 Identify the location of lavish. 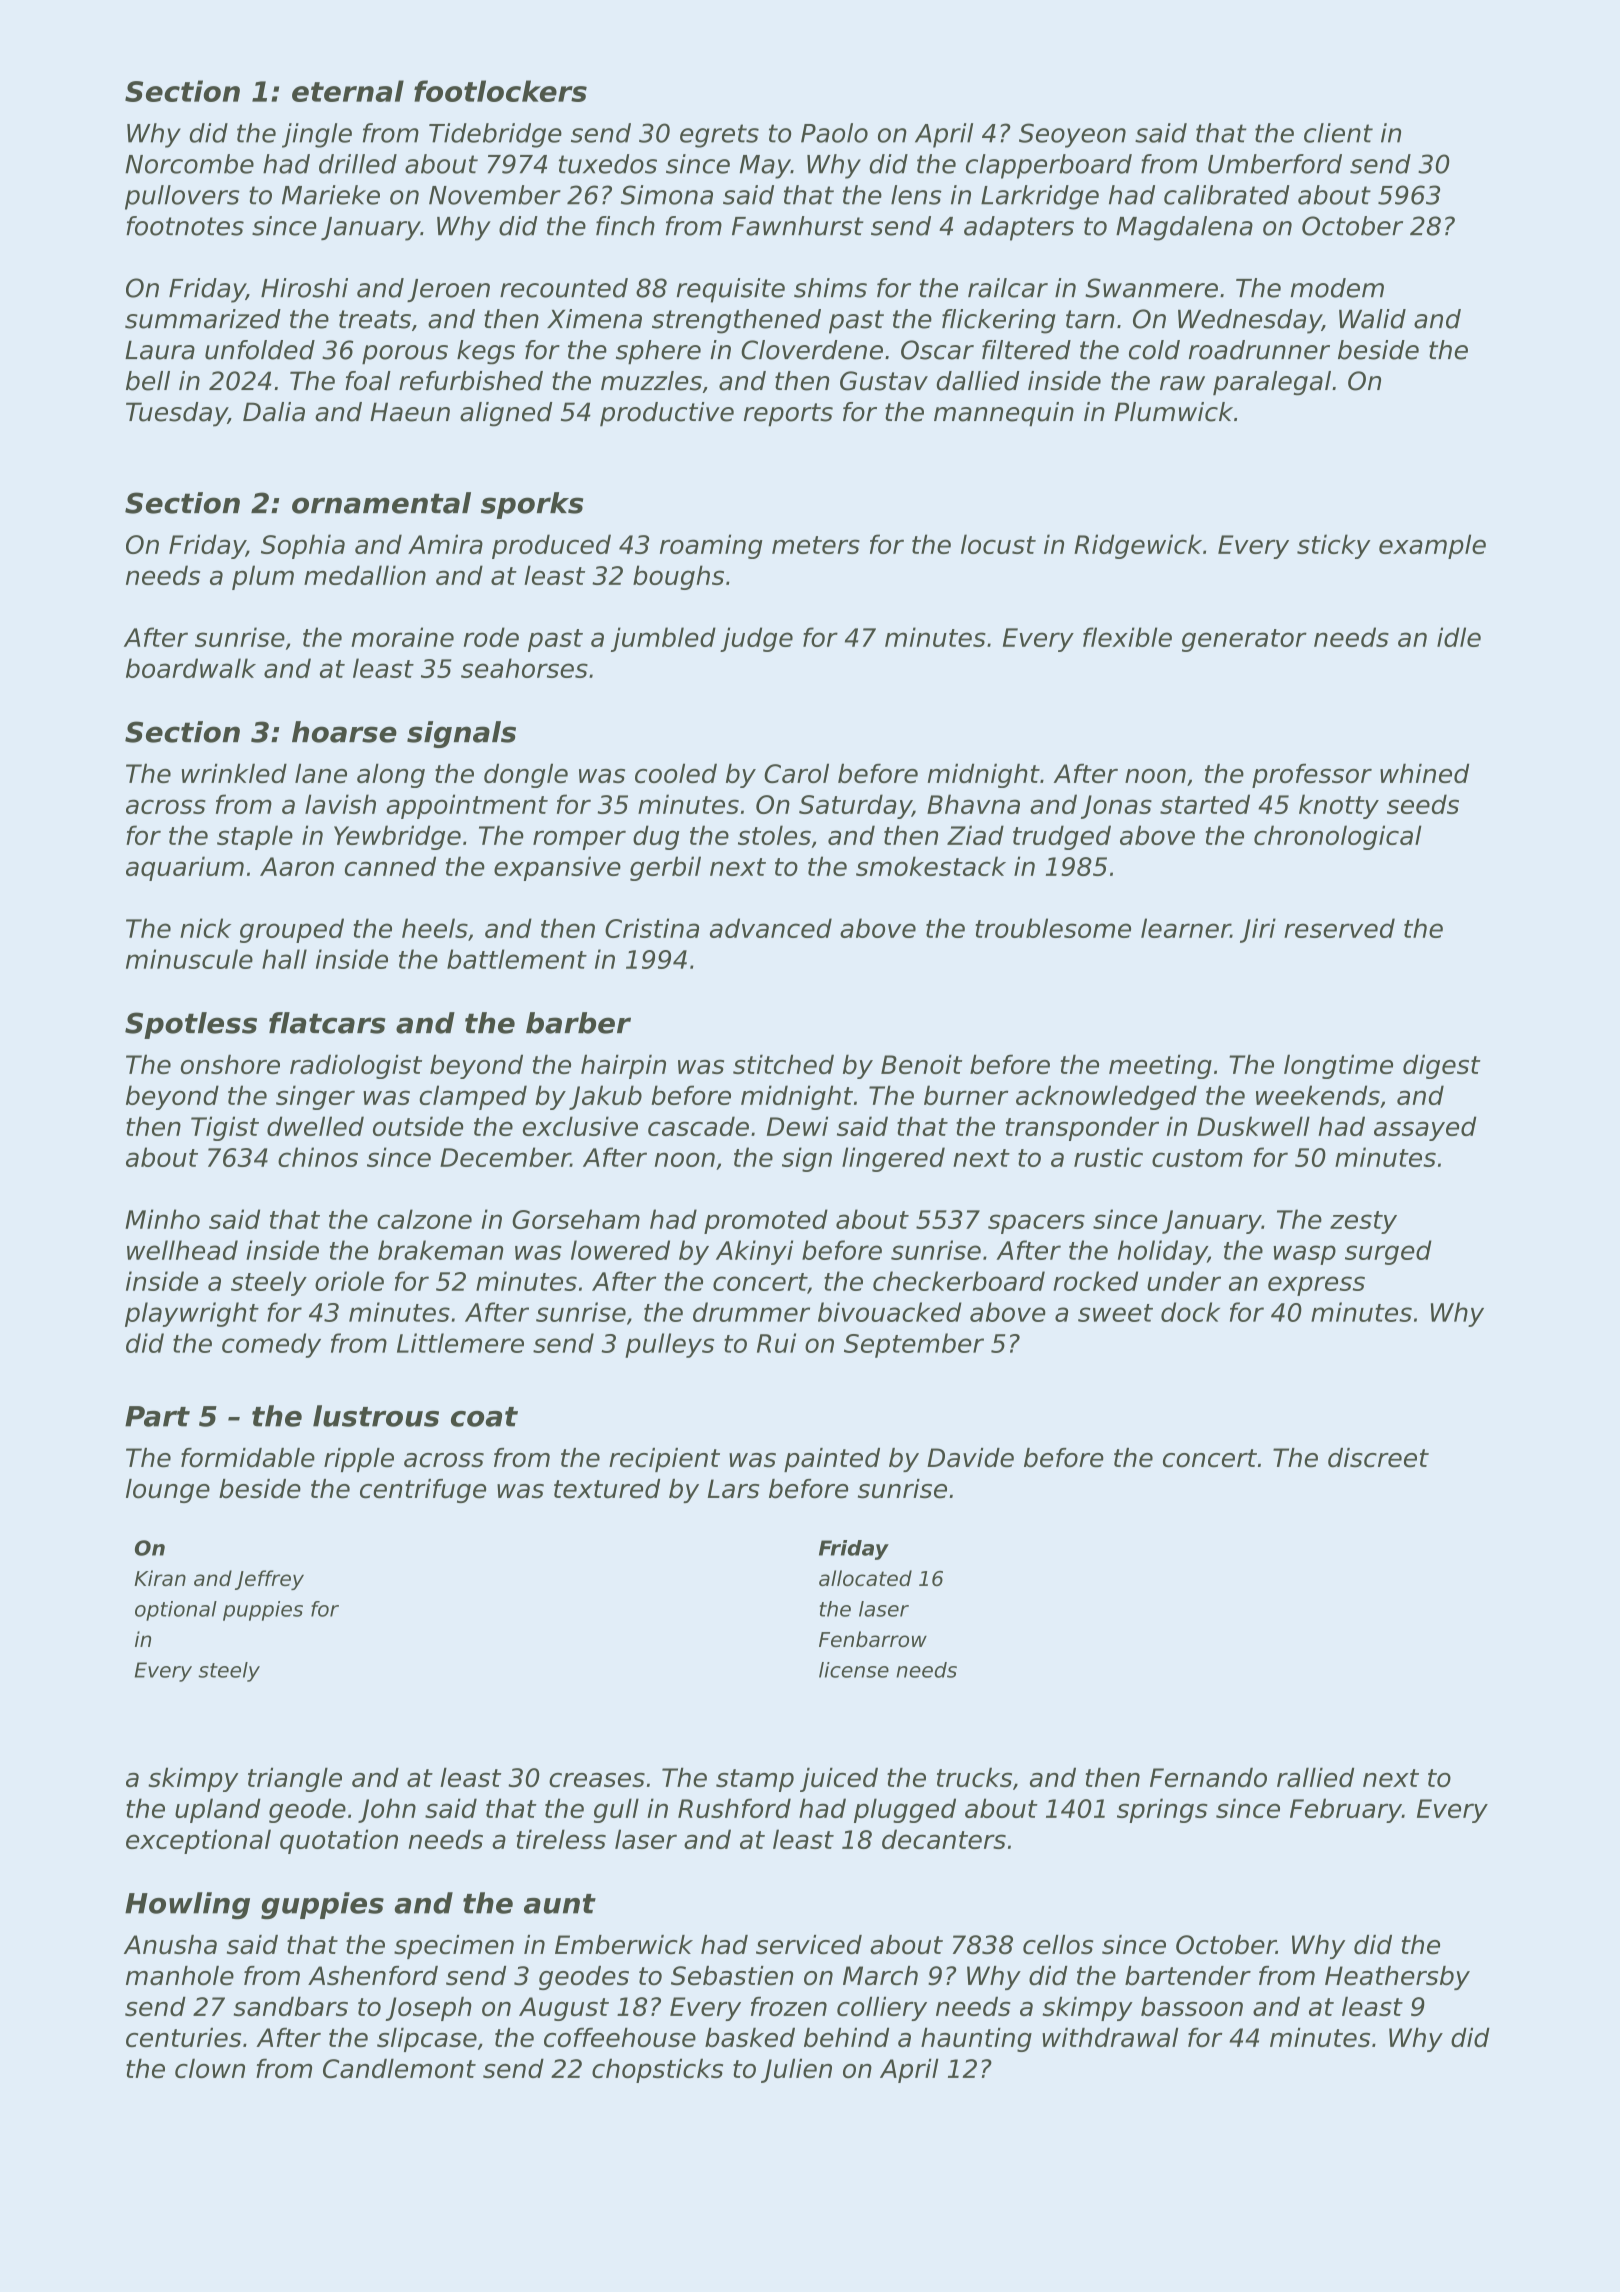
(340, 804).
